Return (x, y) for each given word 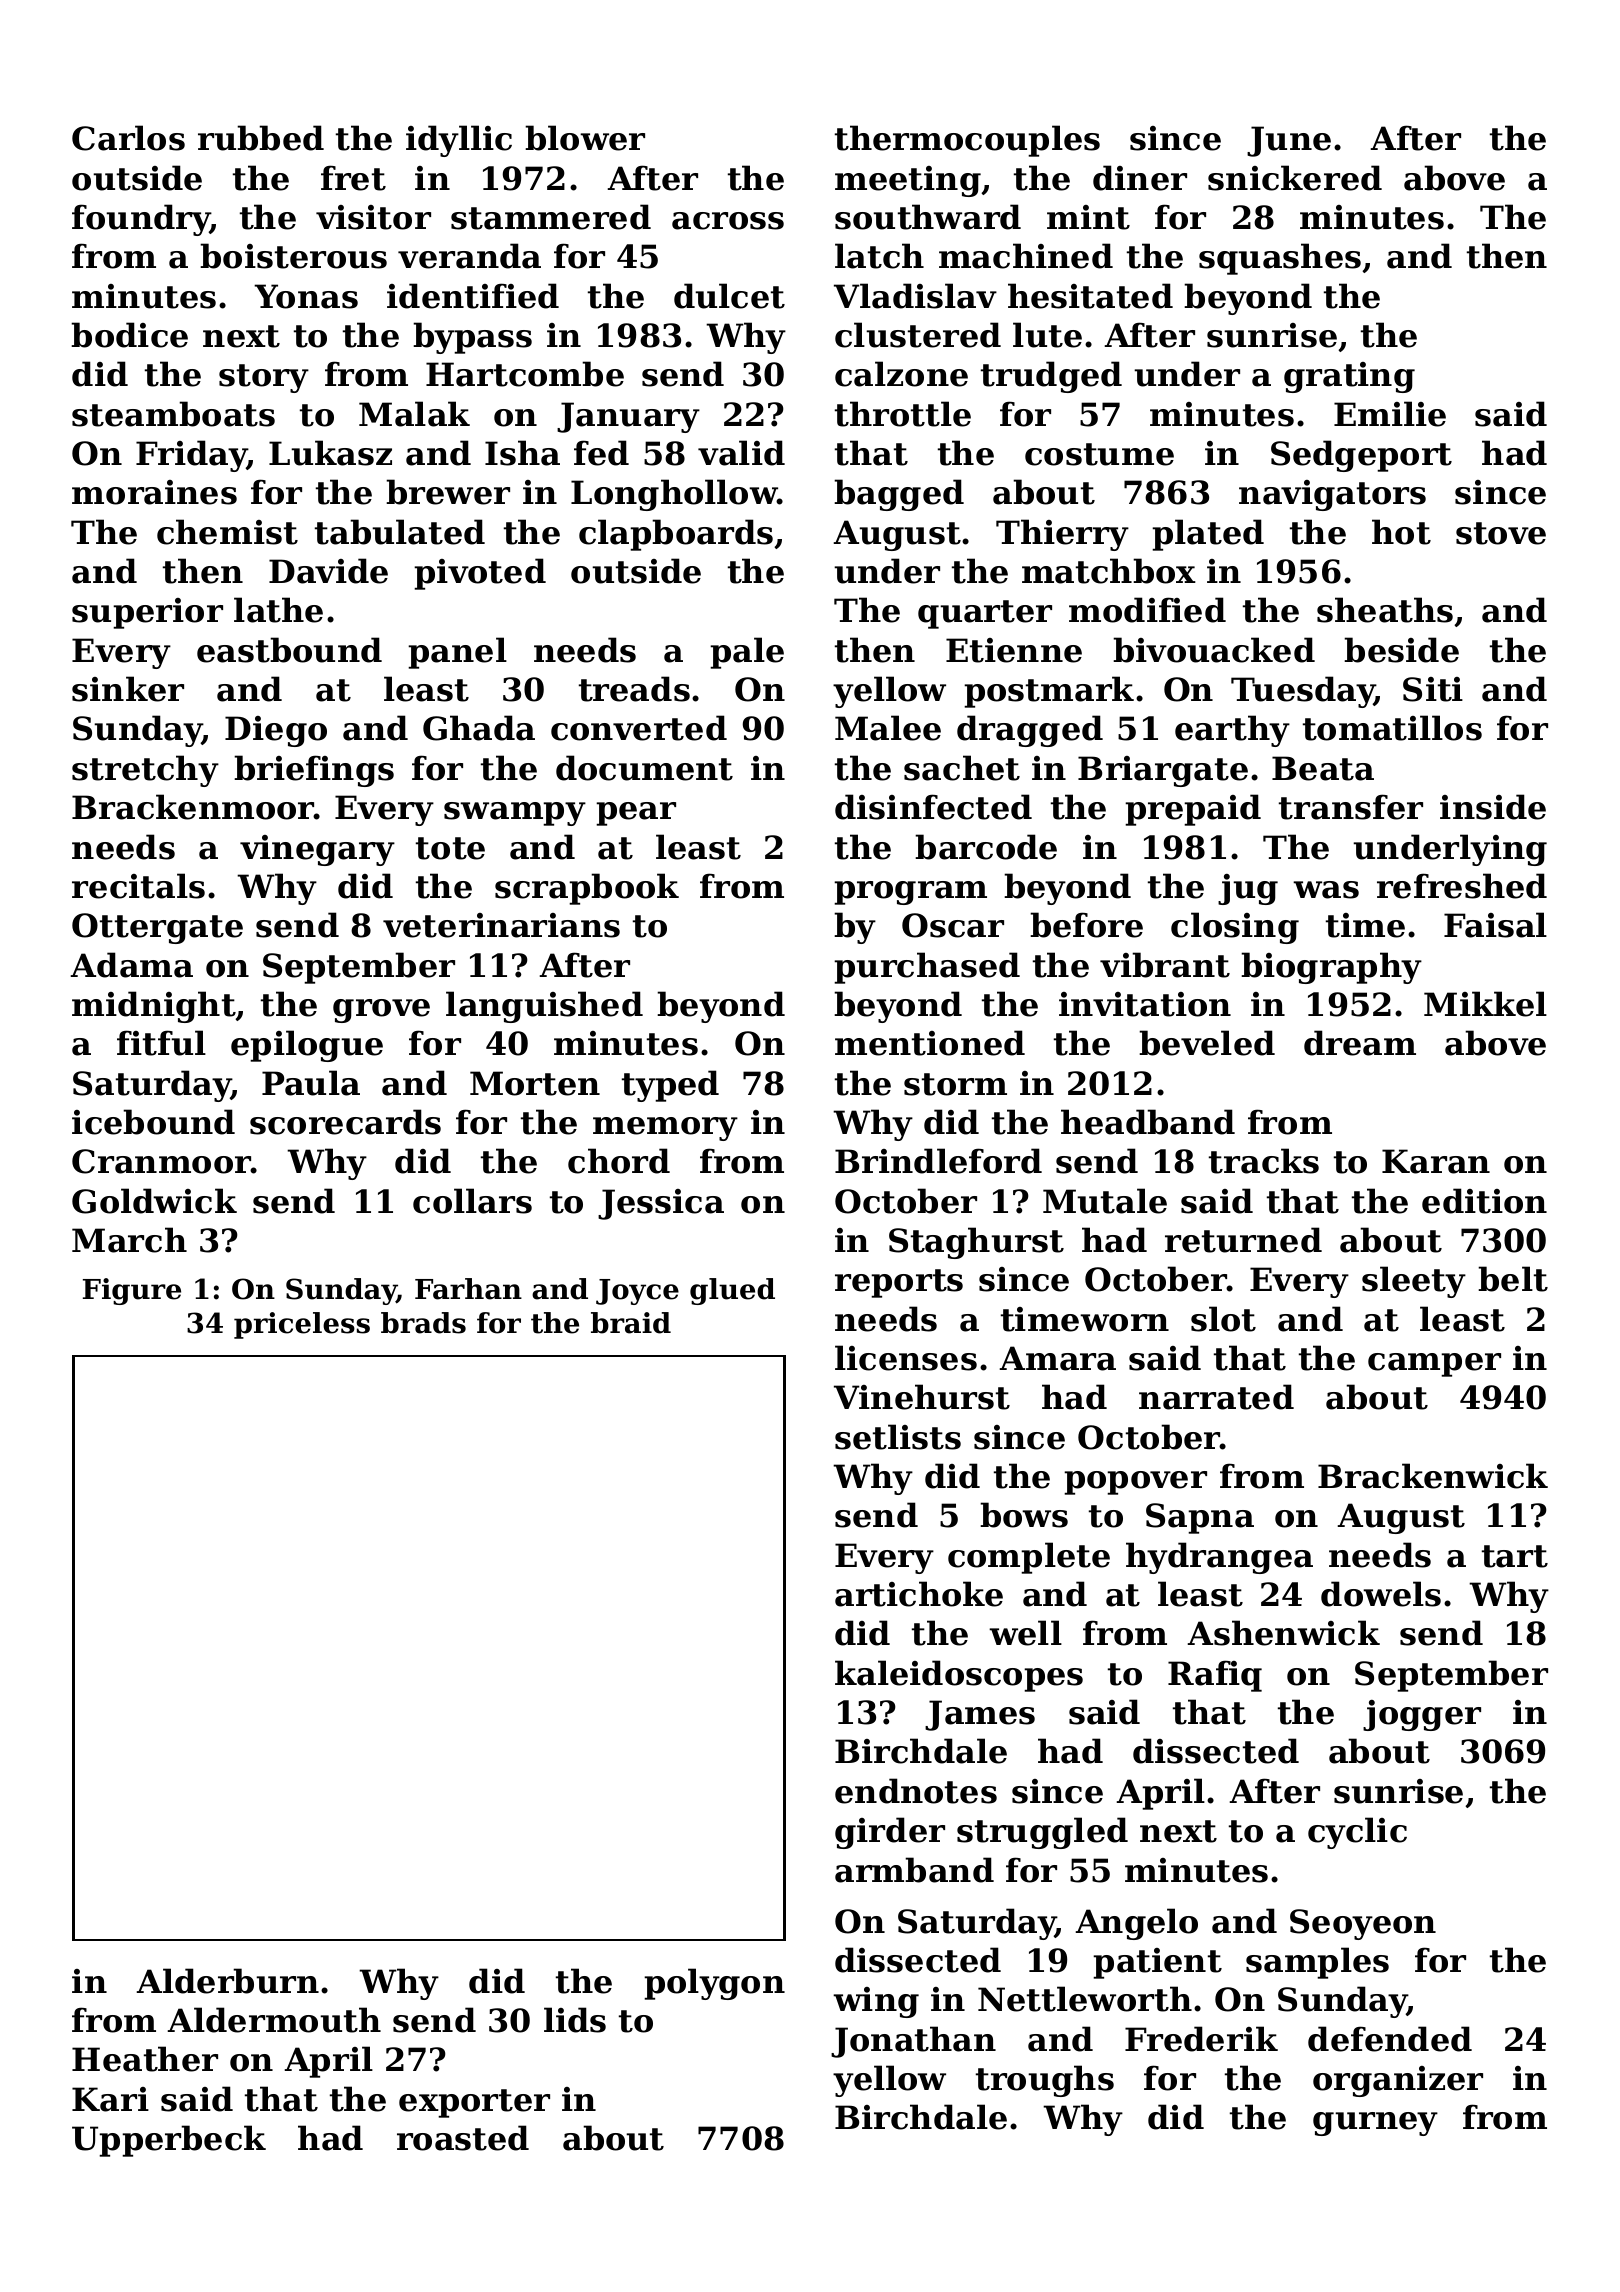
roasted (463, 2138)
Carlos (128, 138)
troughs (1045, 2081)
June (1289, 141)
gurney (1375, 2124)
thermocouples (967, 141)
